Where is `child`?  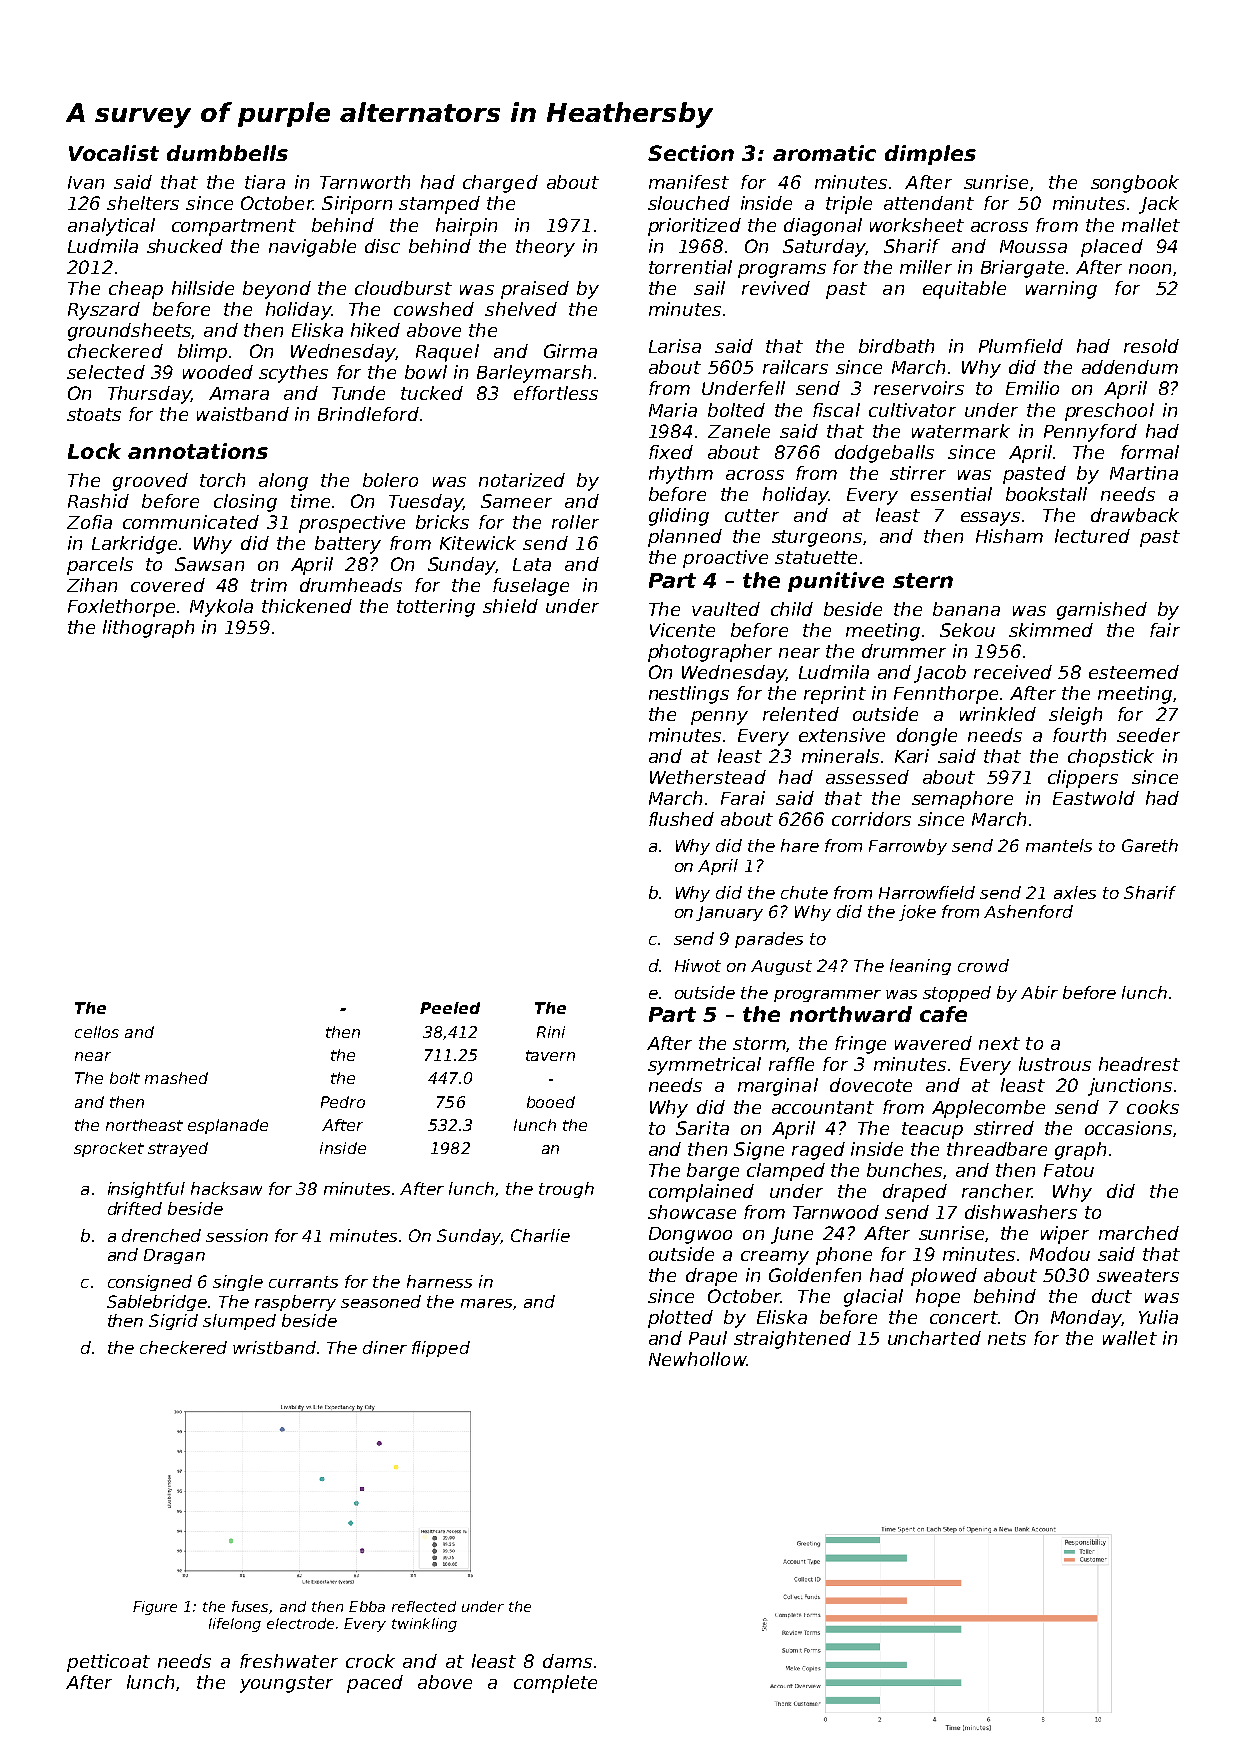
child is located at coordinates (792, 609).
